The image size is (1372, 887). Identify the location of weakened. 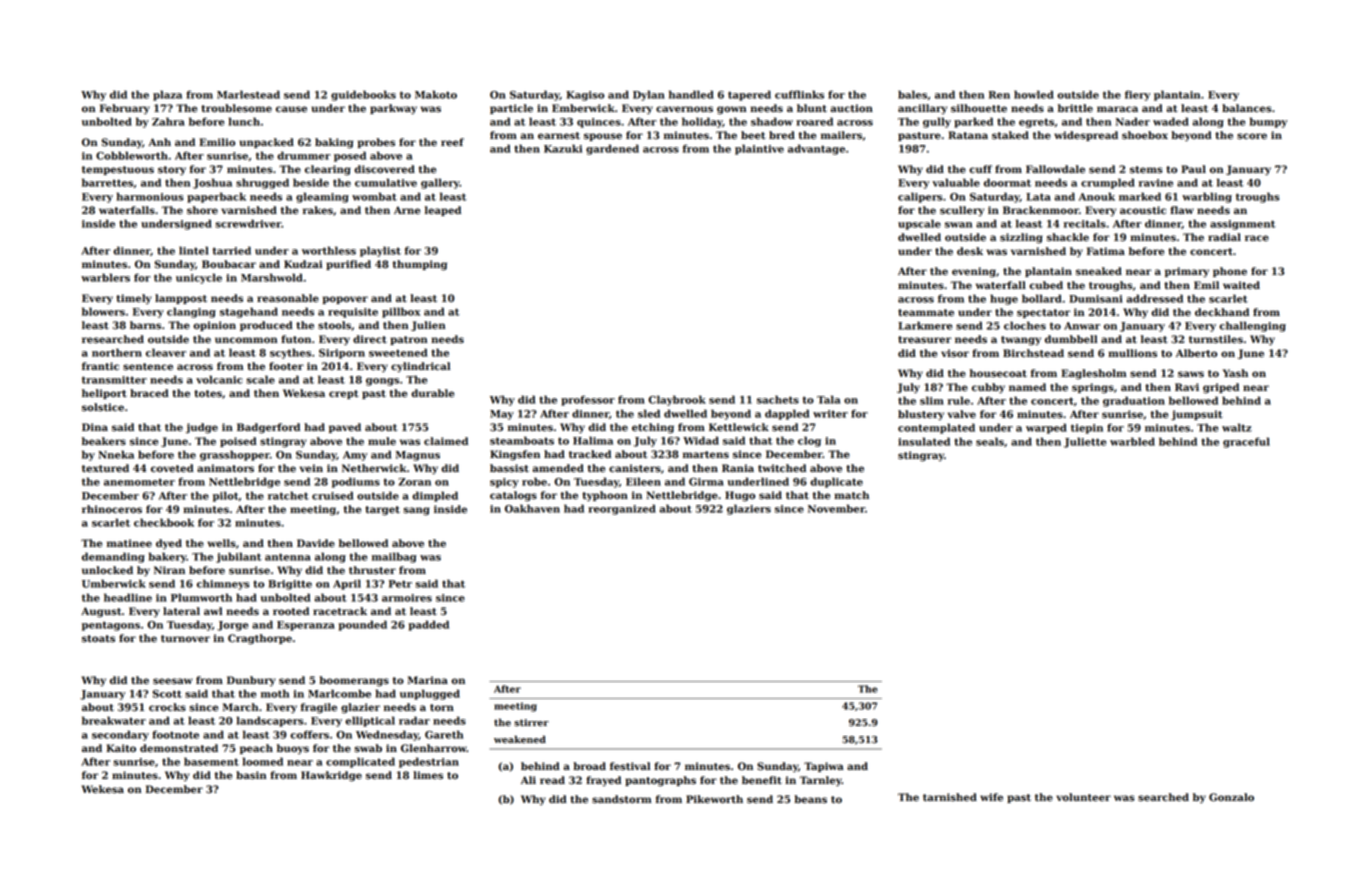
(520, 739).
